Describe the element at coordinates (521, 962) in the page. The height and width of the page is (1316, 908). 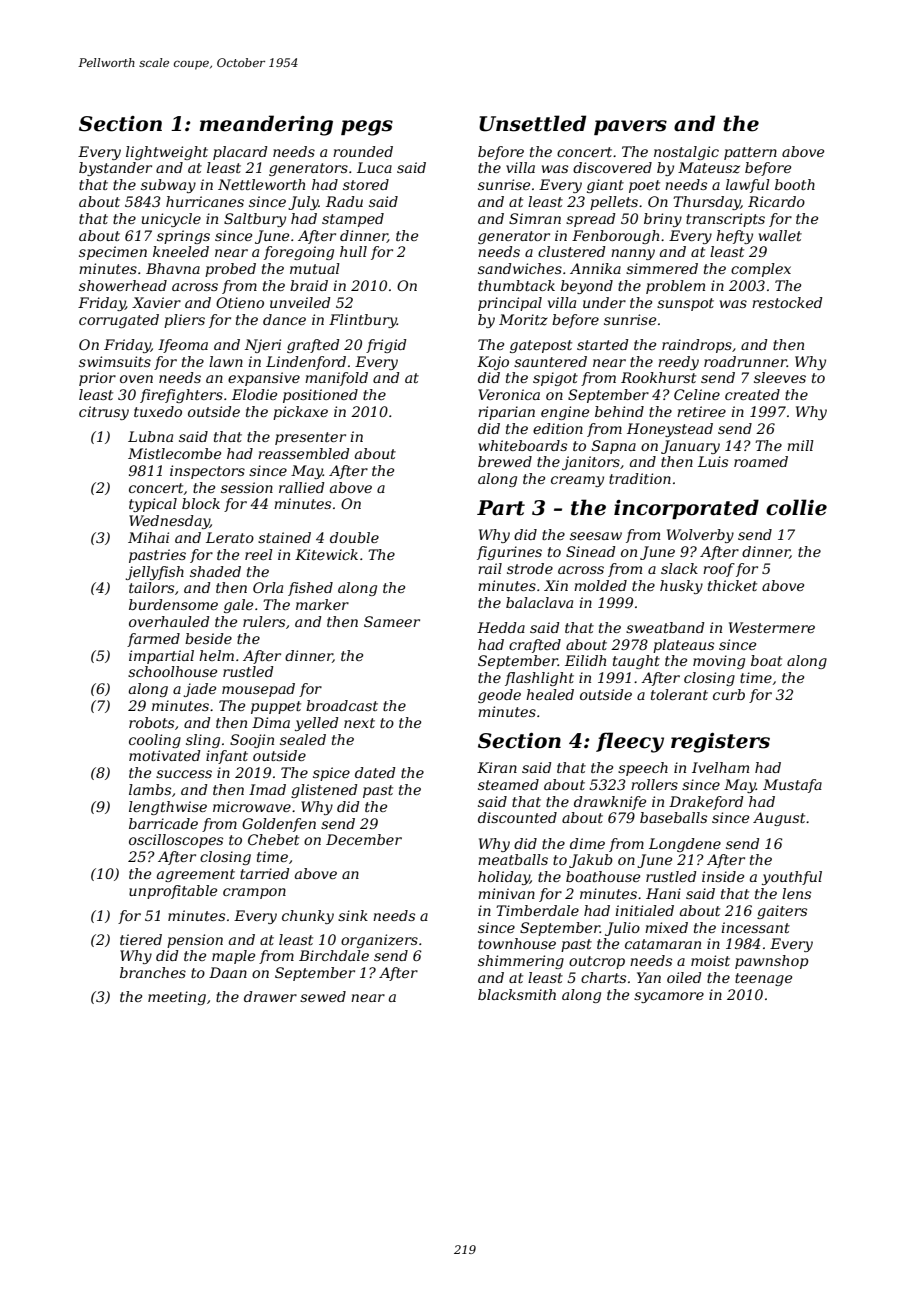
I see `shimmering` at that location.
